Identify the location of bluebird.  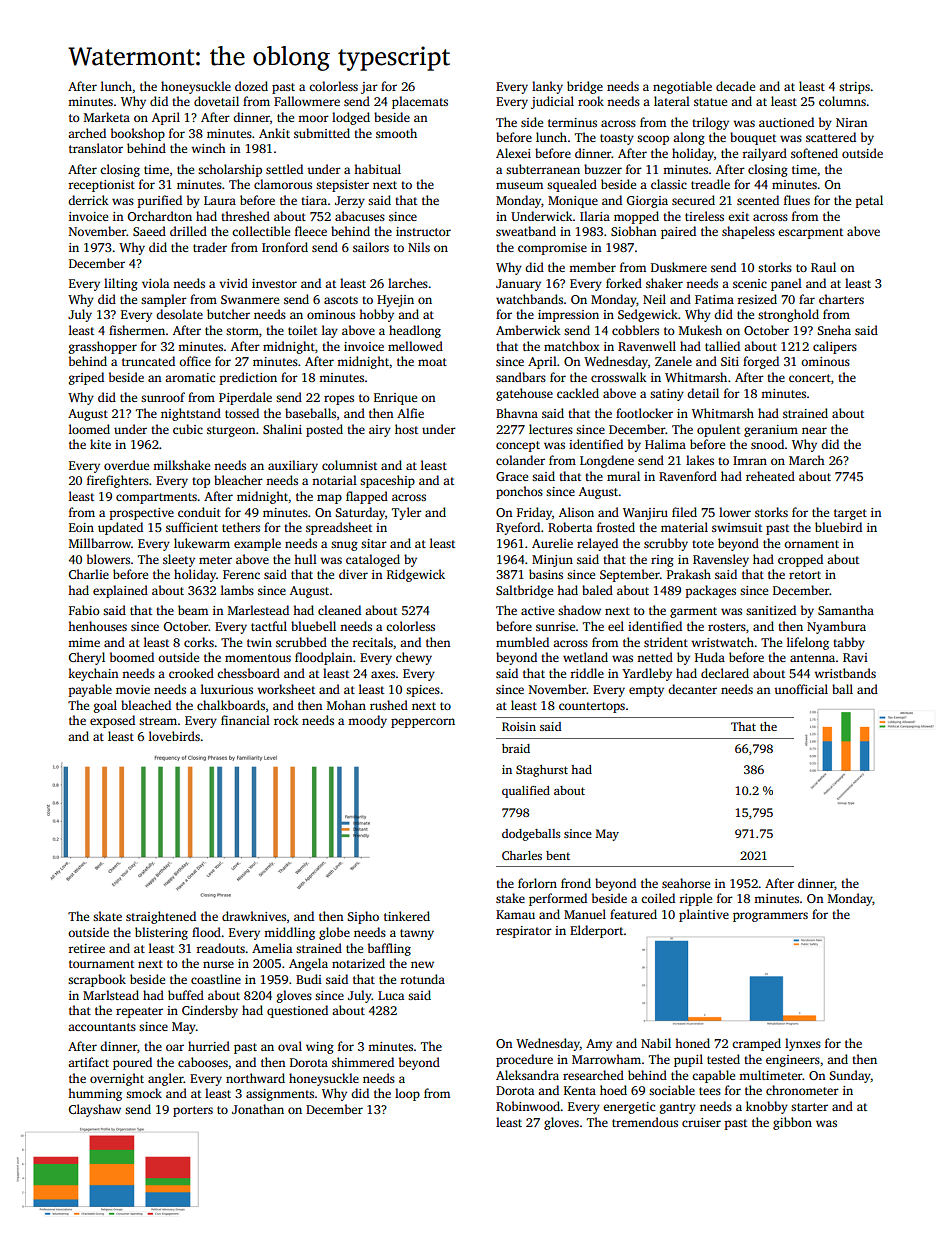
(838, 527).
